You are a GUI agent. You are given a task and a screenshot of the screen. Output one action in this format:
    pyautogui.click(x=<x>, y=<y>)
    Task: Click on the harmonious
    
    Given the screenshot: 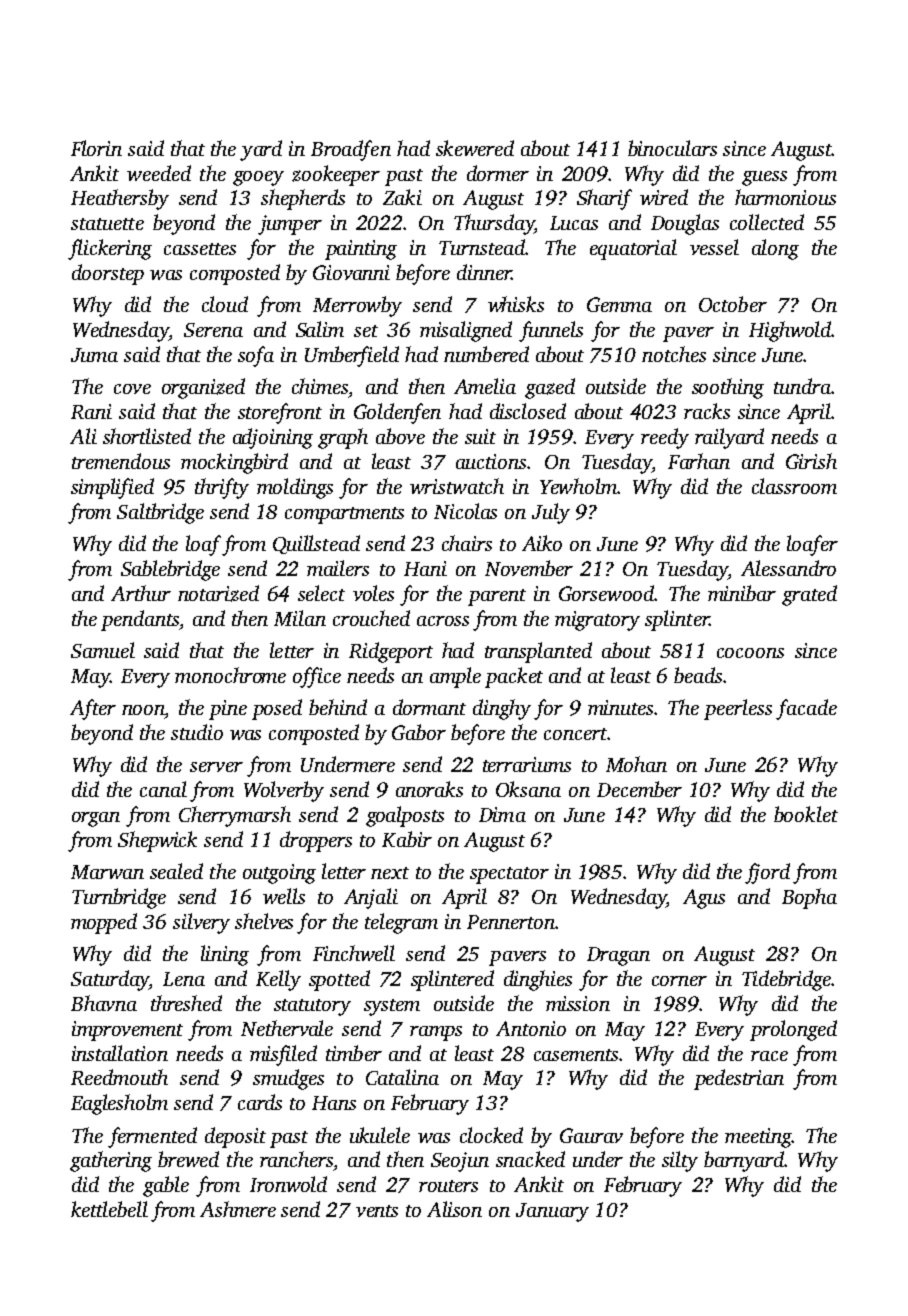 What is the action you would take?
    pyautogui.click(x=785, y=197)
